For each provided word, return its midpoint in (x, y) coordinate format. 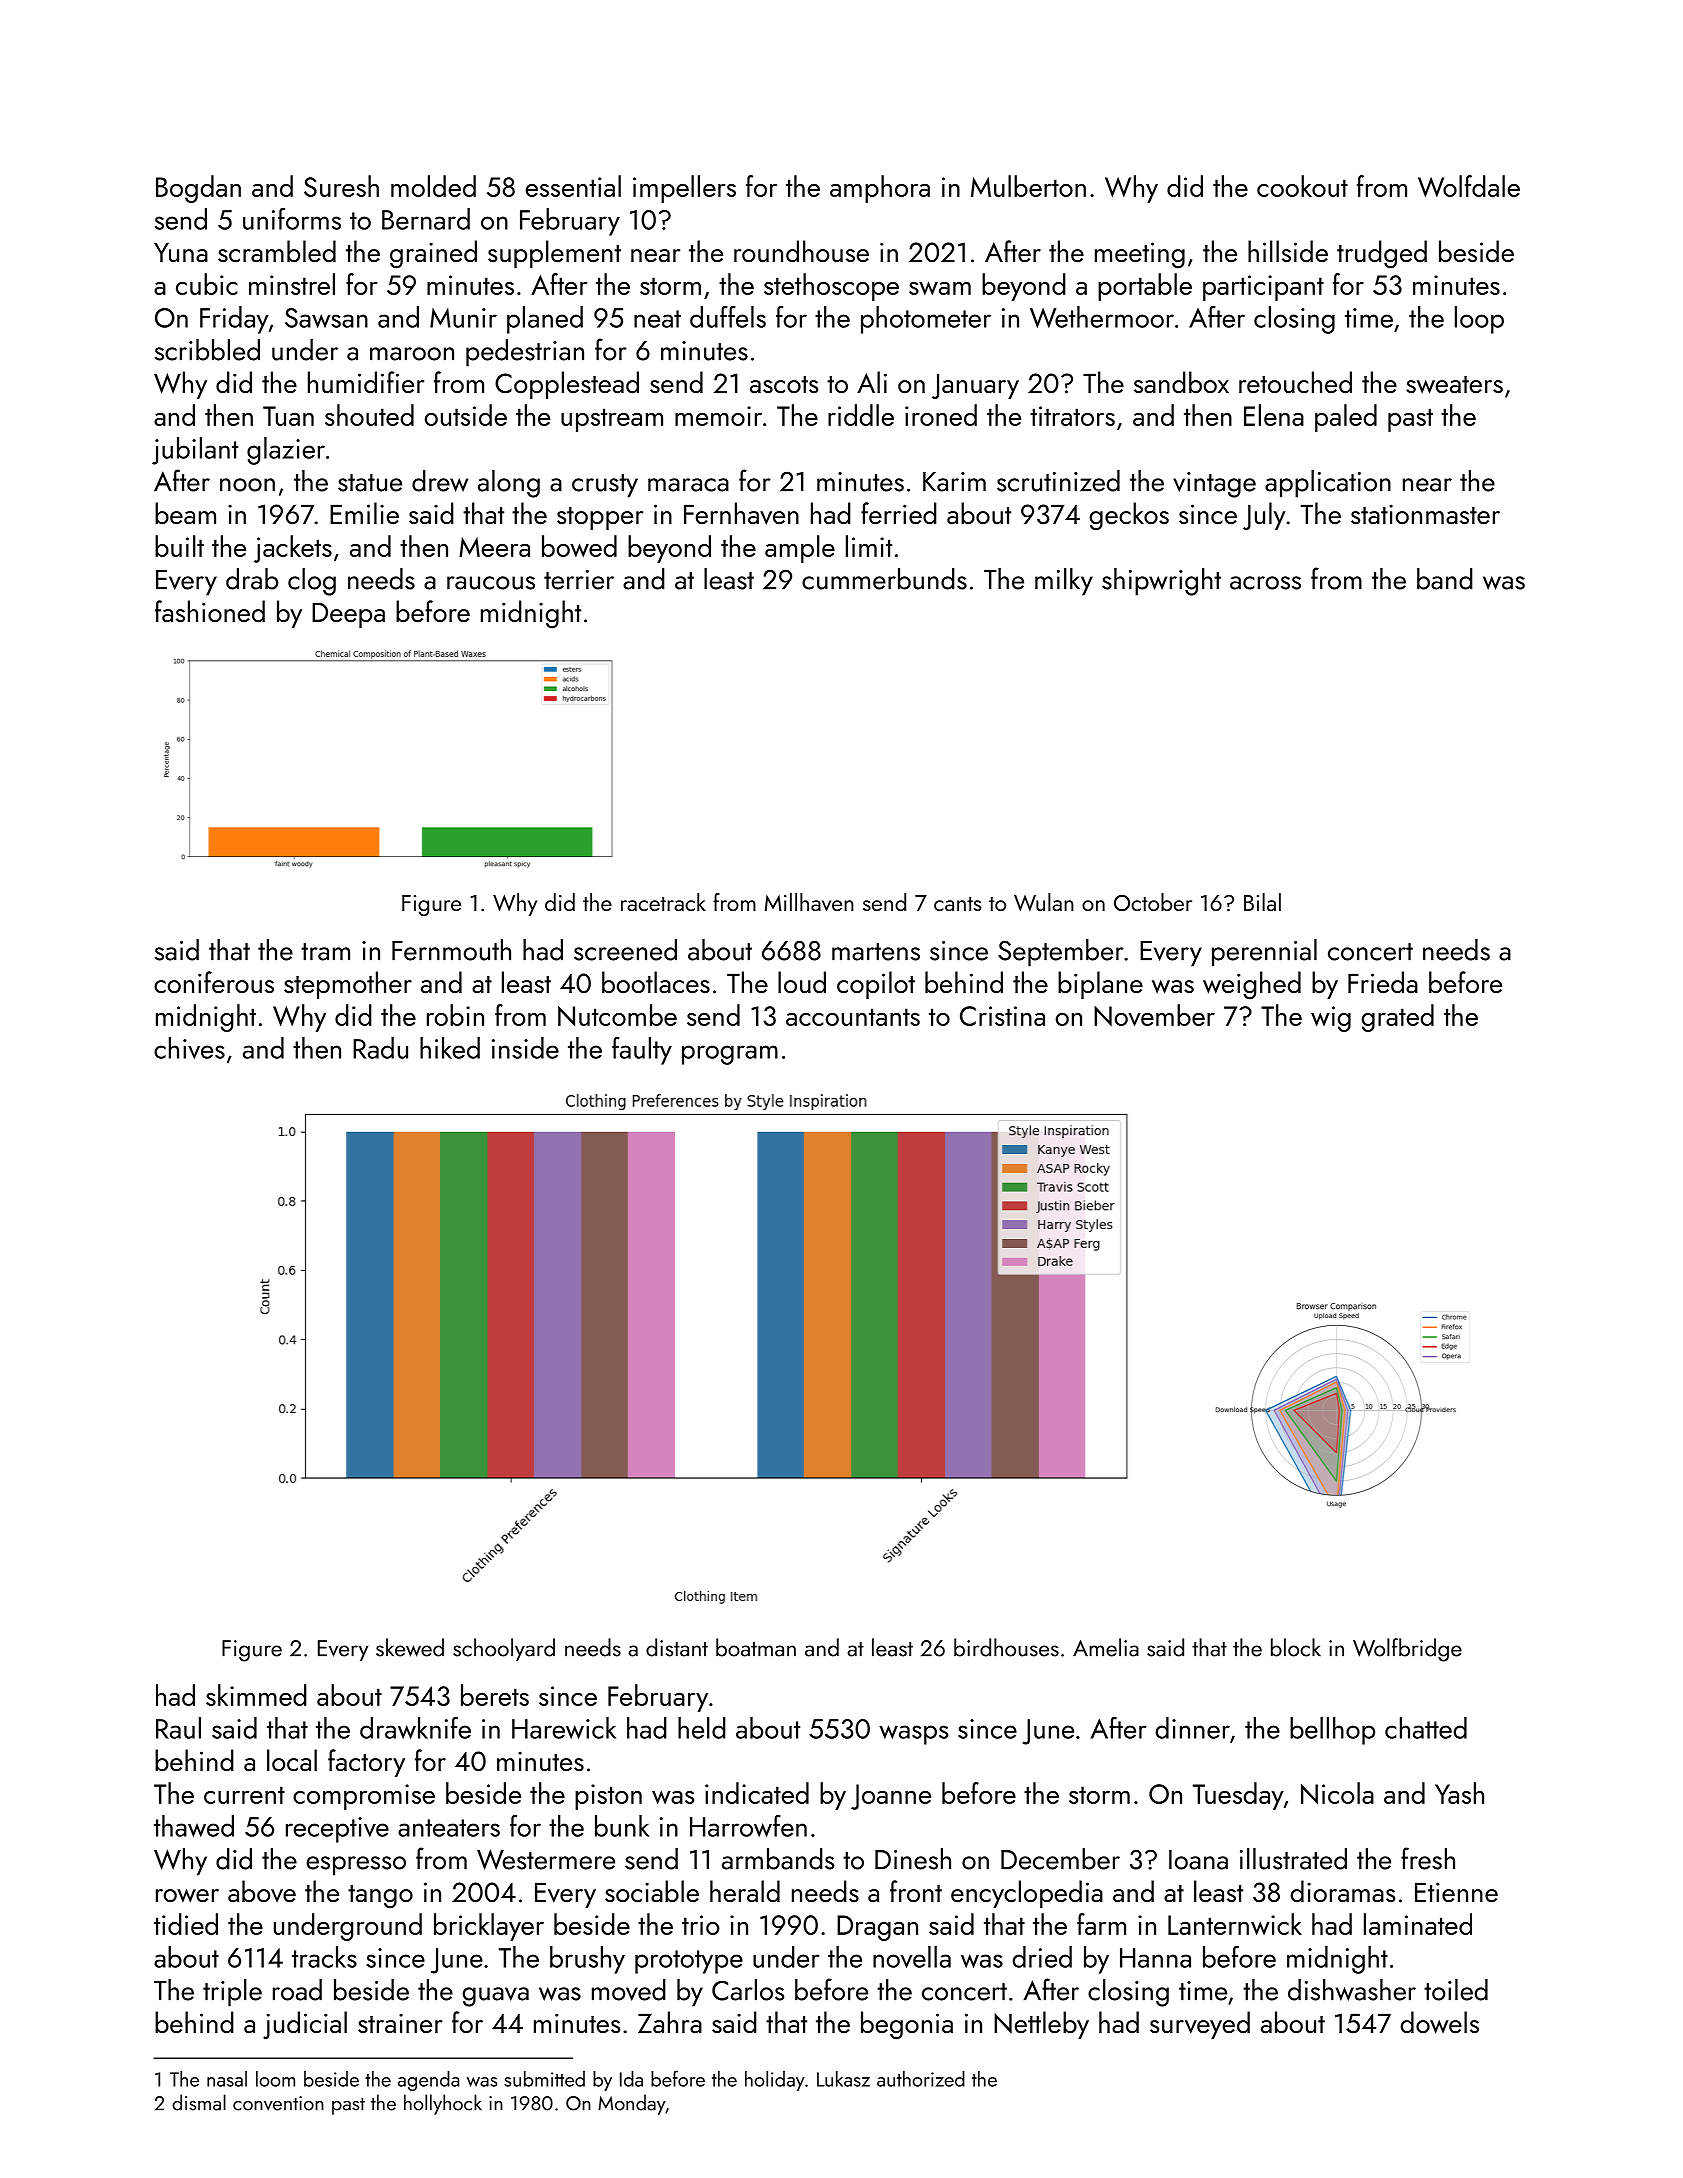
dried (1042, 1957)
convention (278, 2103)
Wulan (1044, 902)
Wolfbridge (1407, 1650)
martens (876, 952)
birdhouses (1006, 1647)
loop (1479, 320)
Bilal (1262, 902)
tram (325, 952)
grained (433, 254)
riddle (861, 415)
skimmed (256, 1695)
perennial (1264, 953)
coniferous (214, 982)
